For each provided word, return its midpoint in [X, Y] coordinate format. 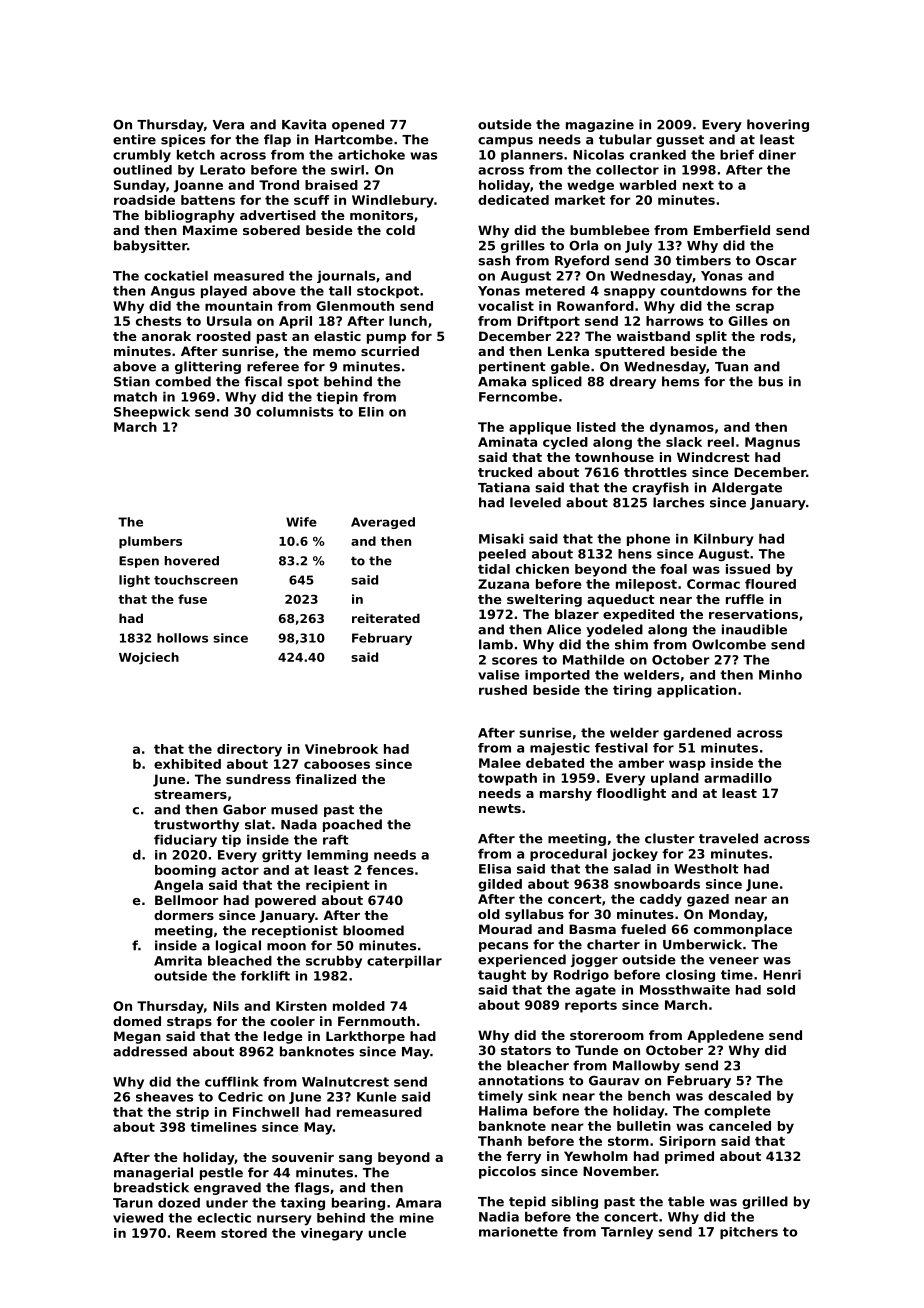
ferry [523, 1157]
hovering [778, 125]
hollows [182, 638]
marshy [566, 794]
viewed [138, 1218]
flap [277, 140]
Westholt [706, 869]
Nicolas [598, 155]
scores [514, 661]
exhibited [187, 764]
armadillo [738, 778]
